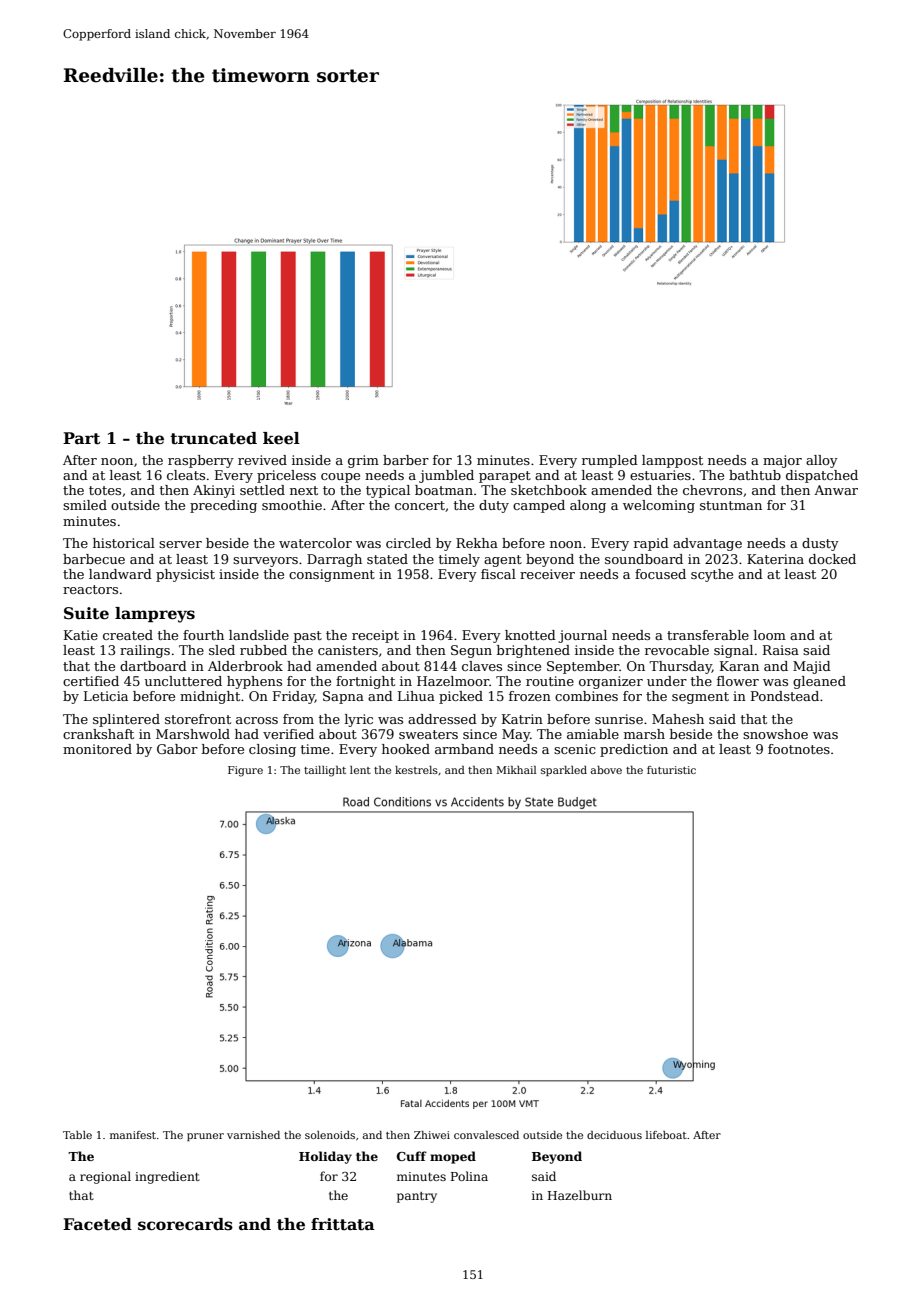 The width and height of the screenshot is (924, 1308). What do you see at coordinates (106, 696) in the screenshot?
I see `Leticia` at bounding box center [106, 696].
